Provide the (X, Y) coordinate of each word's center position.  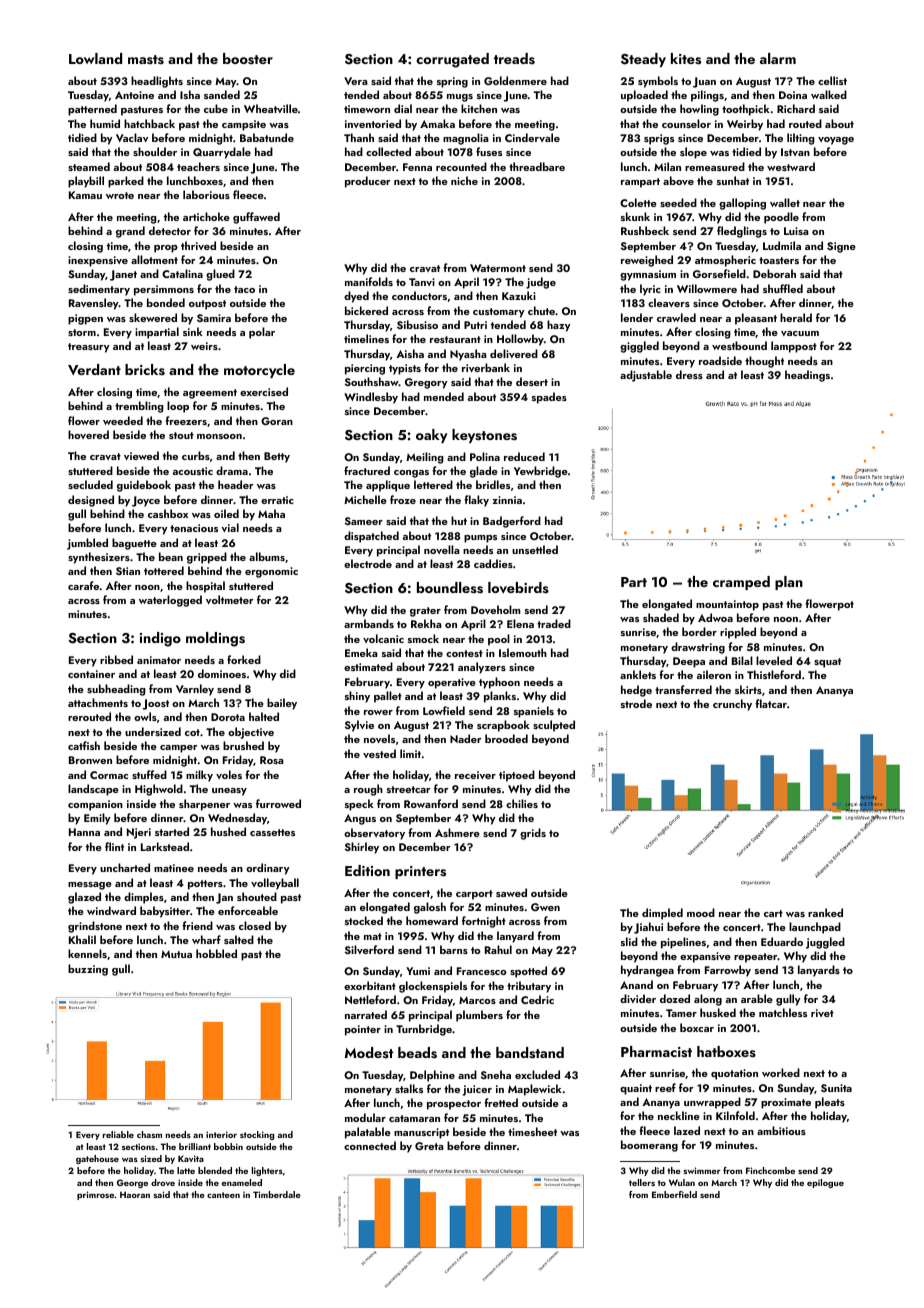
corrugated (452, 60)
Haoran (135, 1194)
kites (686, 59)
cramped (741, 583)
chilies (522, 803)
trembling (139, 407)
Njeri (139, 833)
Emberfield (674, 1194)
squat (827, 663)
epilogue (825, 1183)
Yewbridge (541, 472)
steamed (89, 166)
